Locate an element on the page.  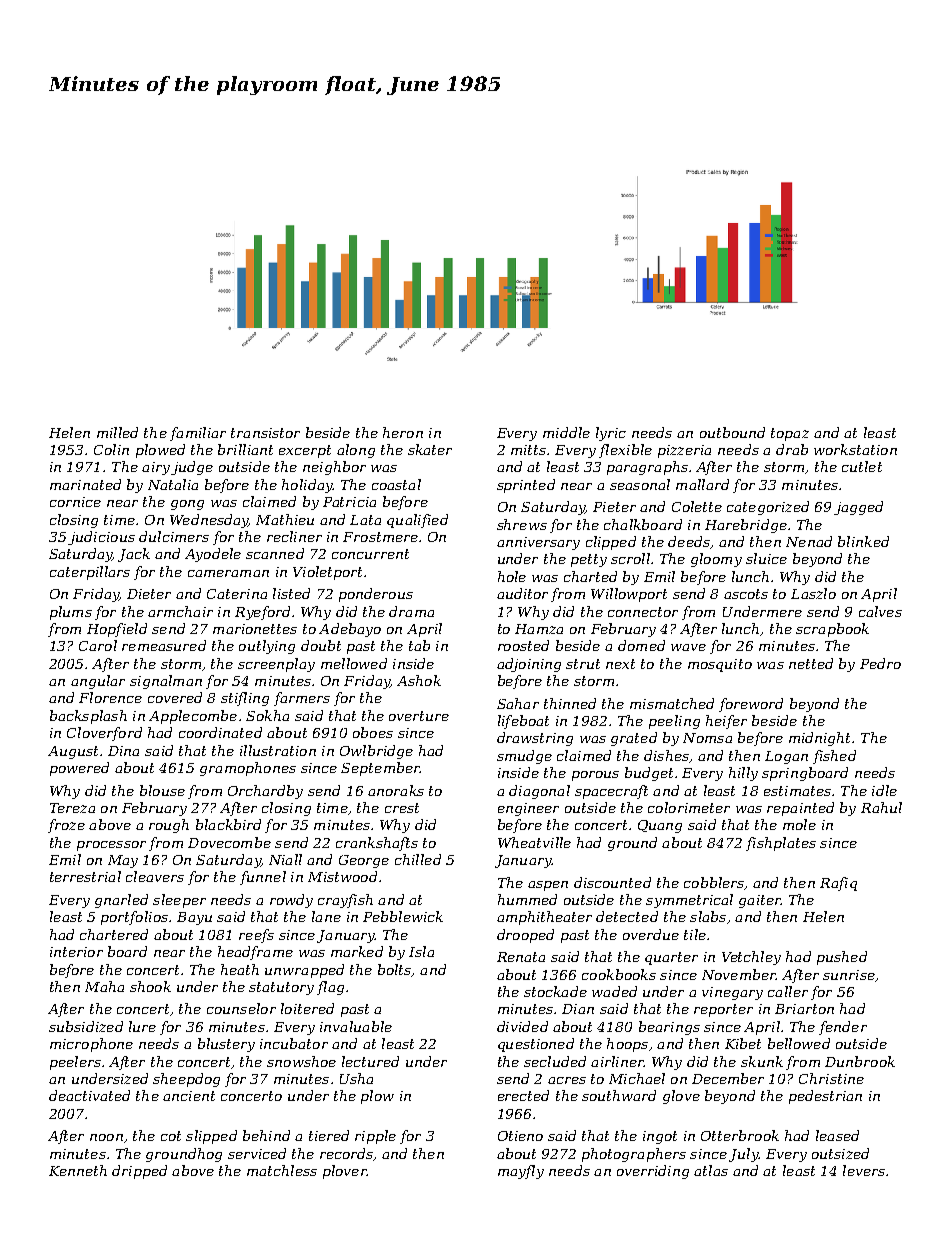
noon is located at coordinates (106, 1137).
